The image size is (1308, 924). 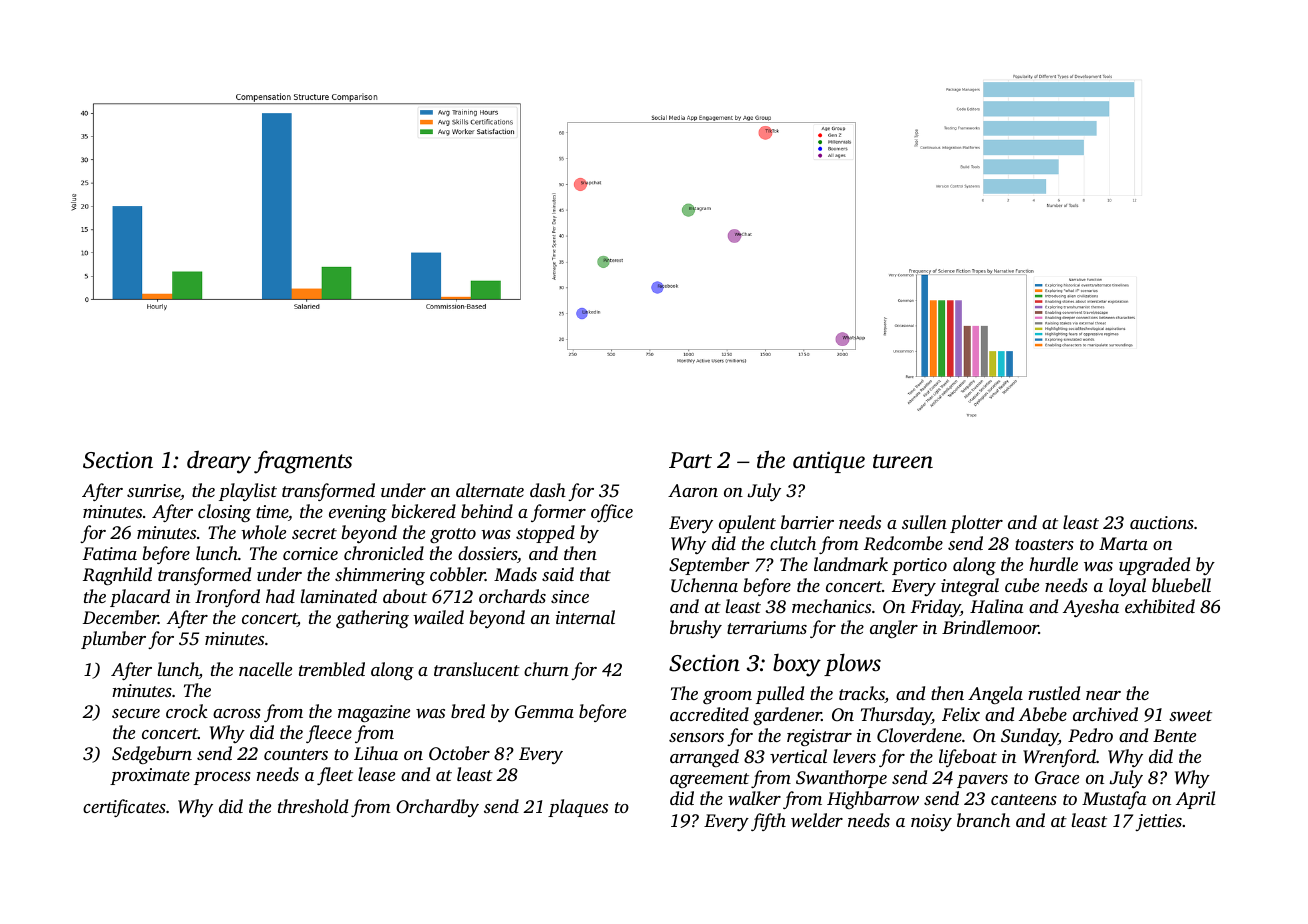 I want to click on fifth, so click(x=768, y=822).
